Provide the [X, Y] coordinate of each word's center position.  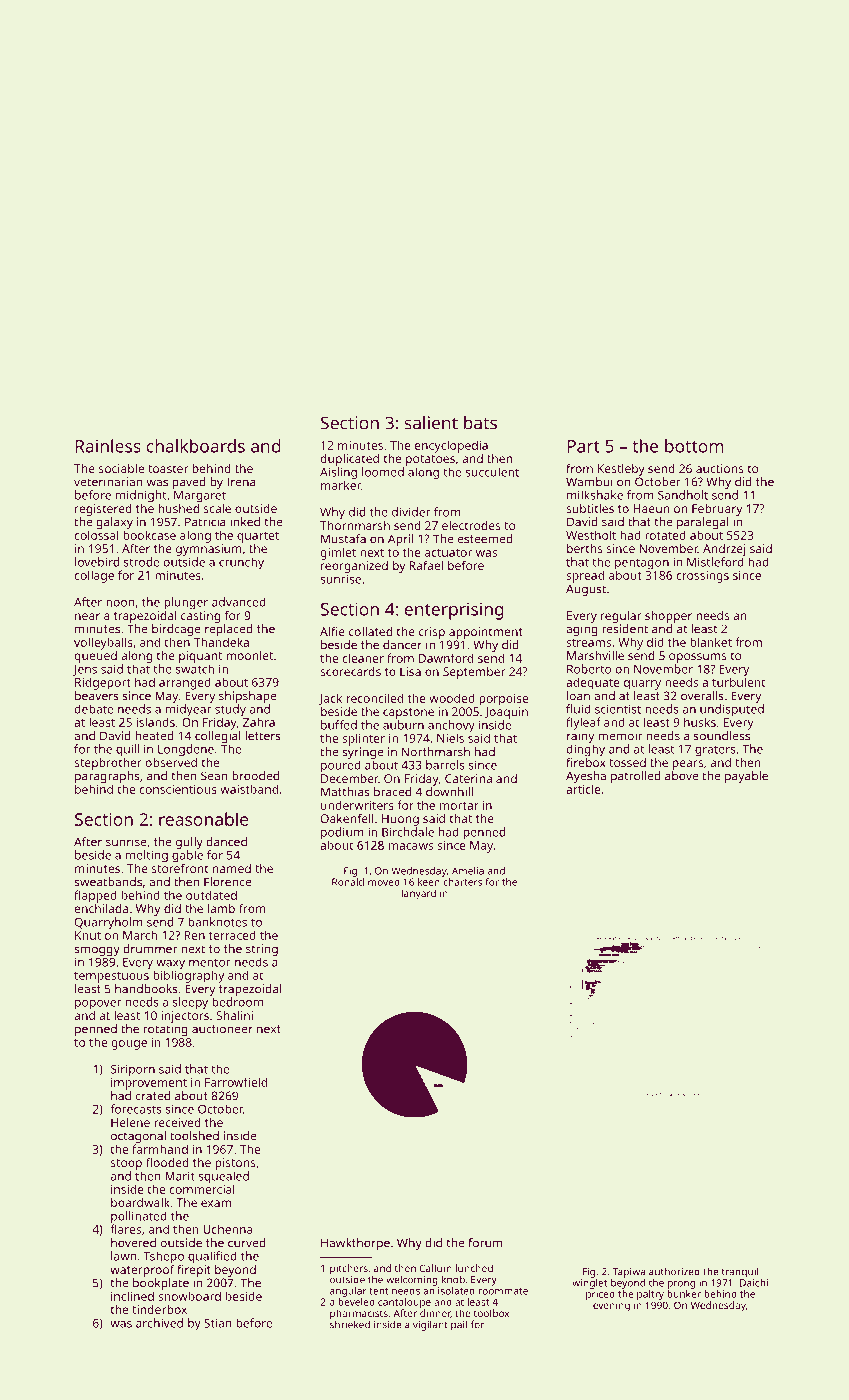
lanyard [418, 894]
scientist [618, 709]
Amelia [468, 871]
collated [370, 631]
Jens [85, 670]
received [177, 1122]
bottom [694, 446]
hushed [178, 508]
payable [746, 777]
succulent [492, 472]
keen [429, 882]
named [232, 868]
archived [159, 1323]
